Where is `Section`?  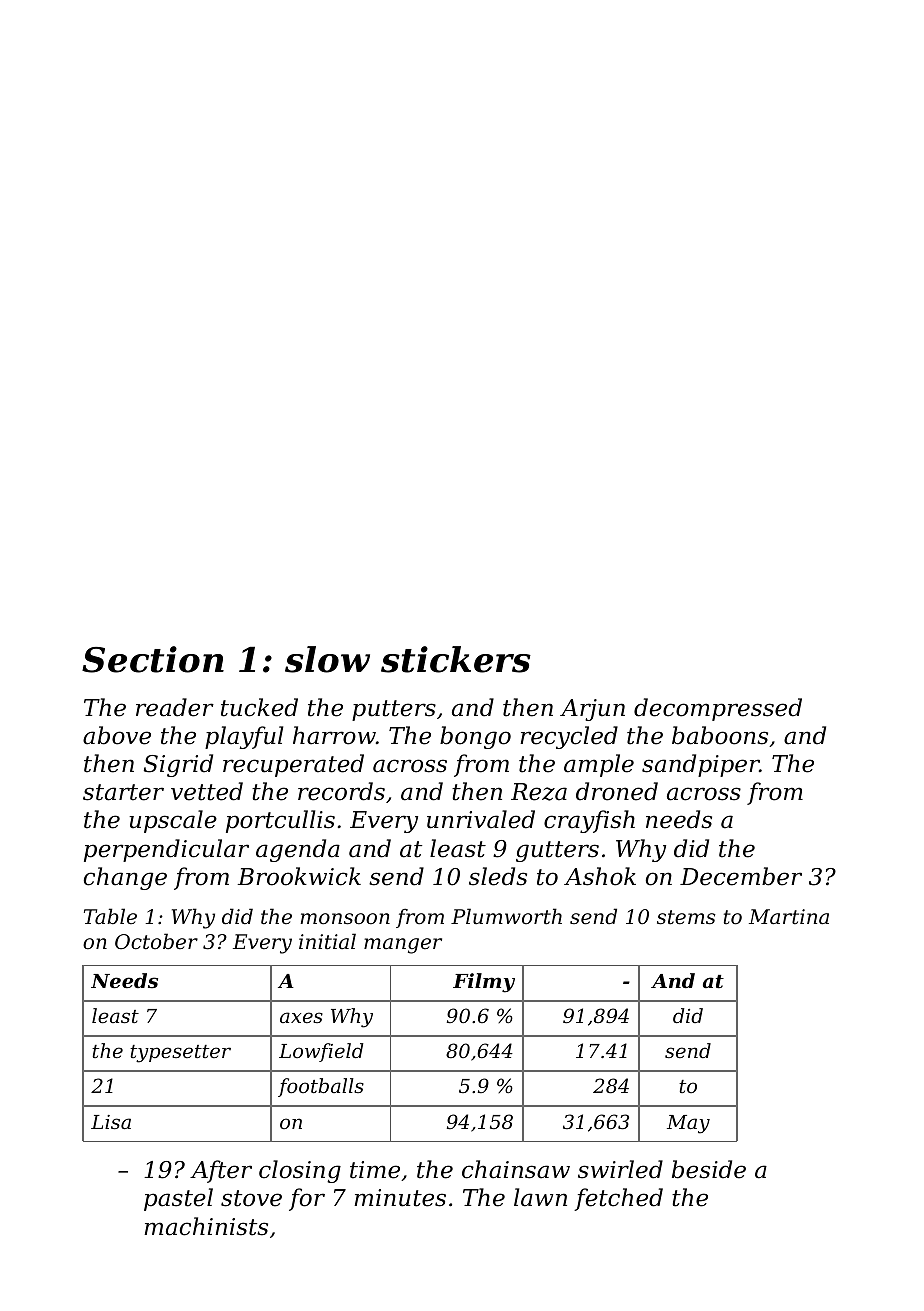 Section is located at coordinates (153, 659).
